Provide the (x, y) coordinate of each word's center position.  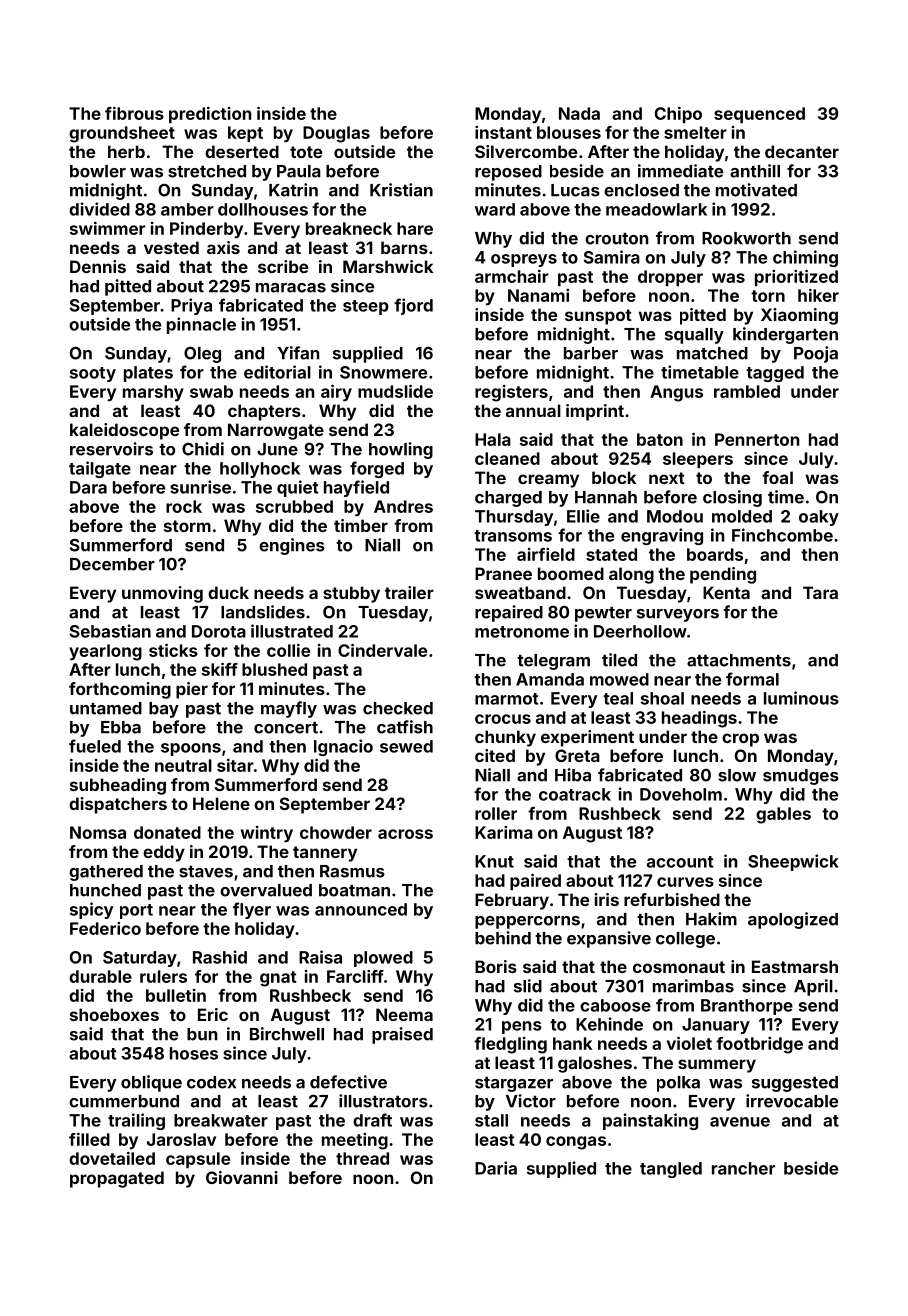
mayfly (289, 709)
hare (415, 228)
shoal (662, 698)
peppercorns (527, 922)
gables (783, 815)
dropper (670, 278)
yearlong (105, 652)
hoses (194, 1053)
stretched (207, 171)
